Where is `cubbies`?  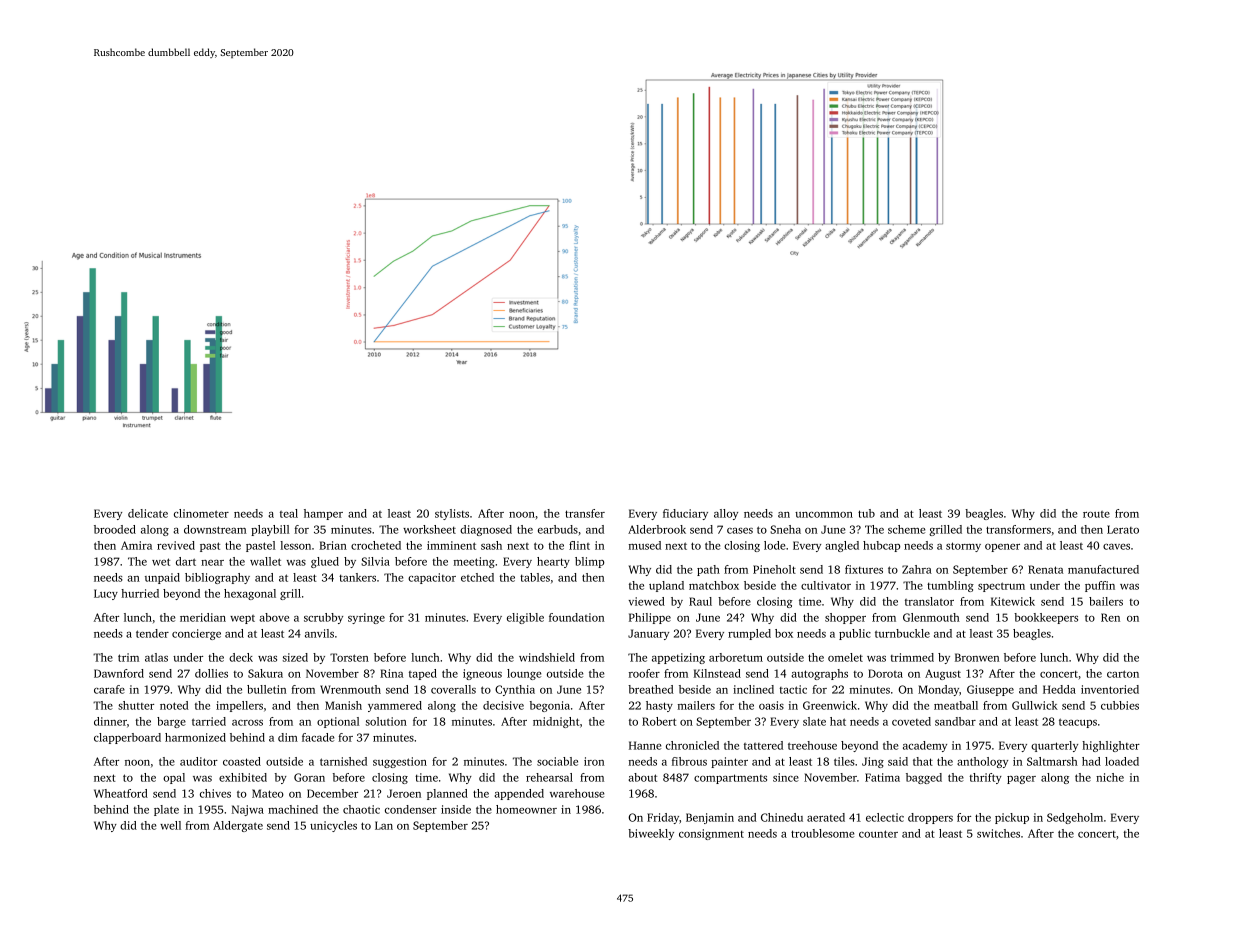
cubbies is located at coordinates (1120, 705).
